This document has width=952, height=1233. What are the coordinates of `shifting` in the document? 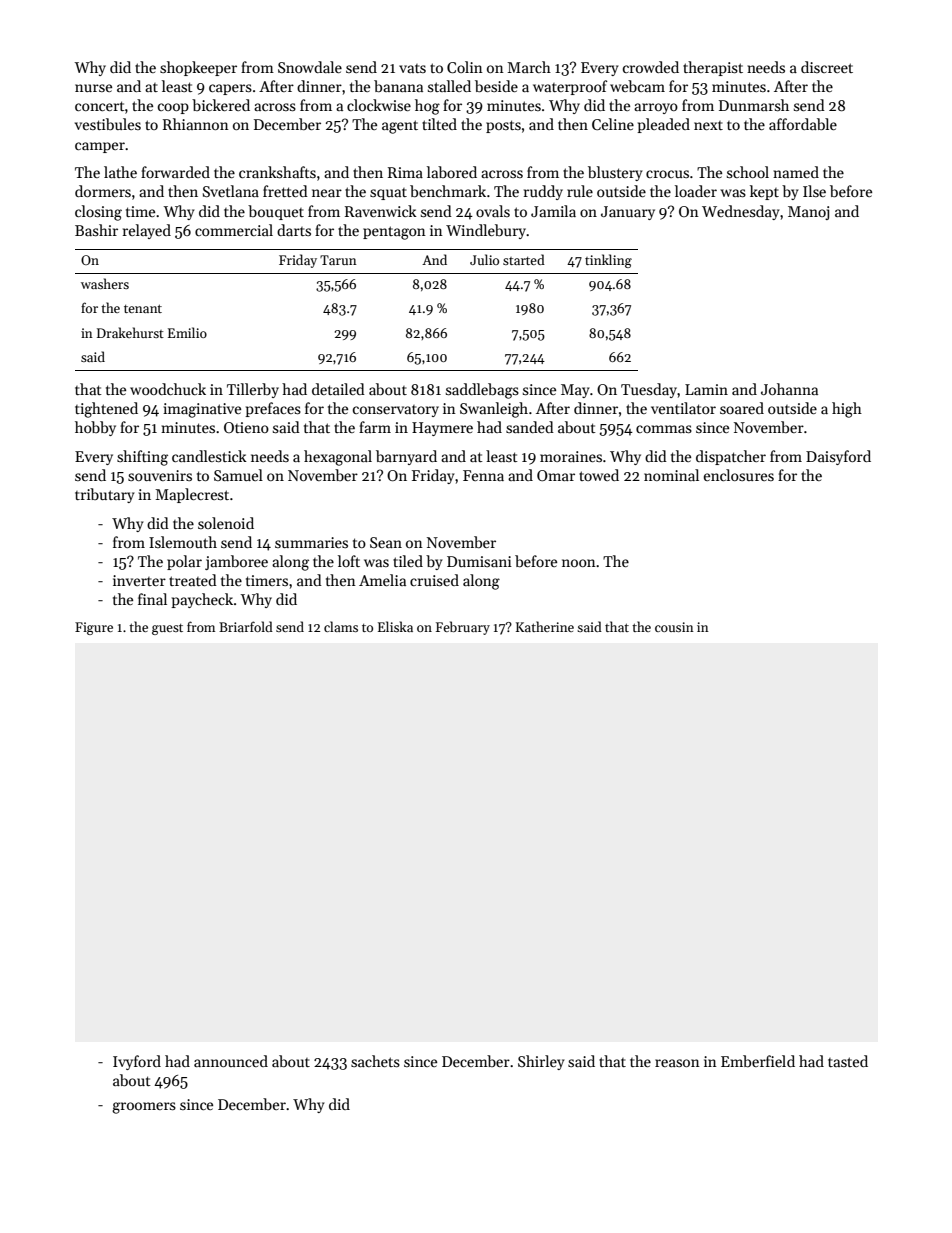 It's located at (142, 458).
